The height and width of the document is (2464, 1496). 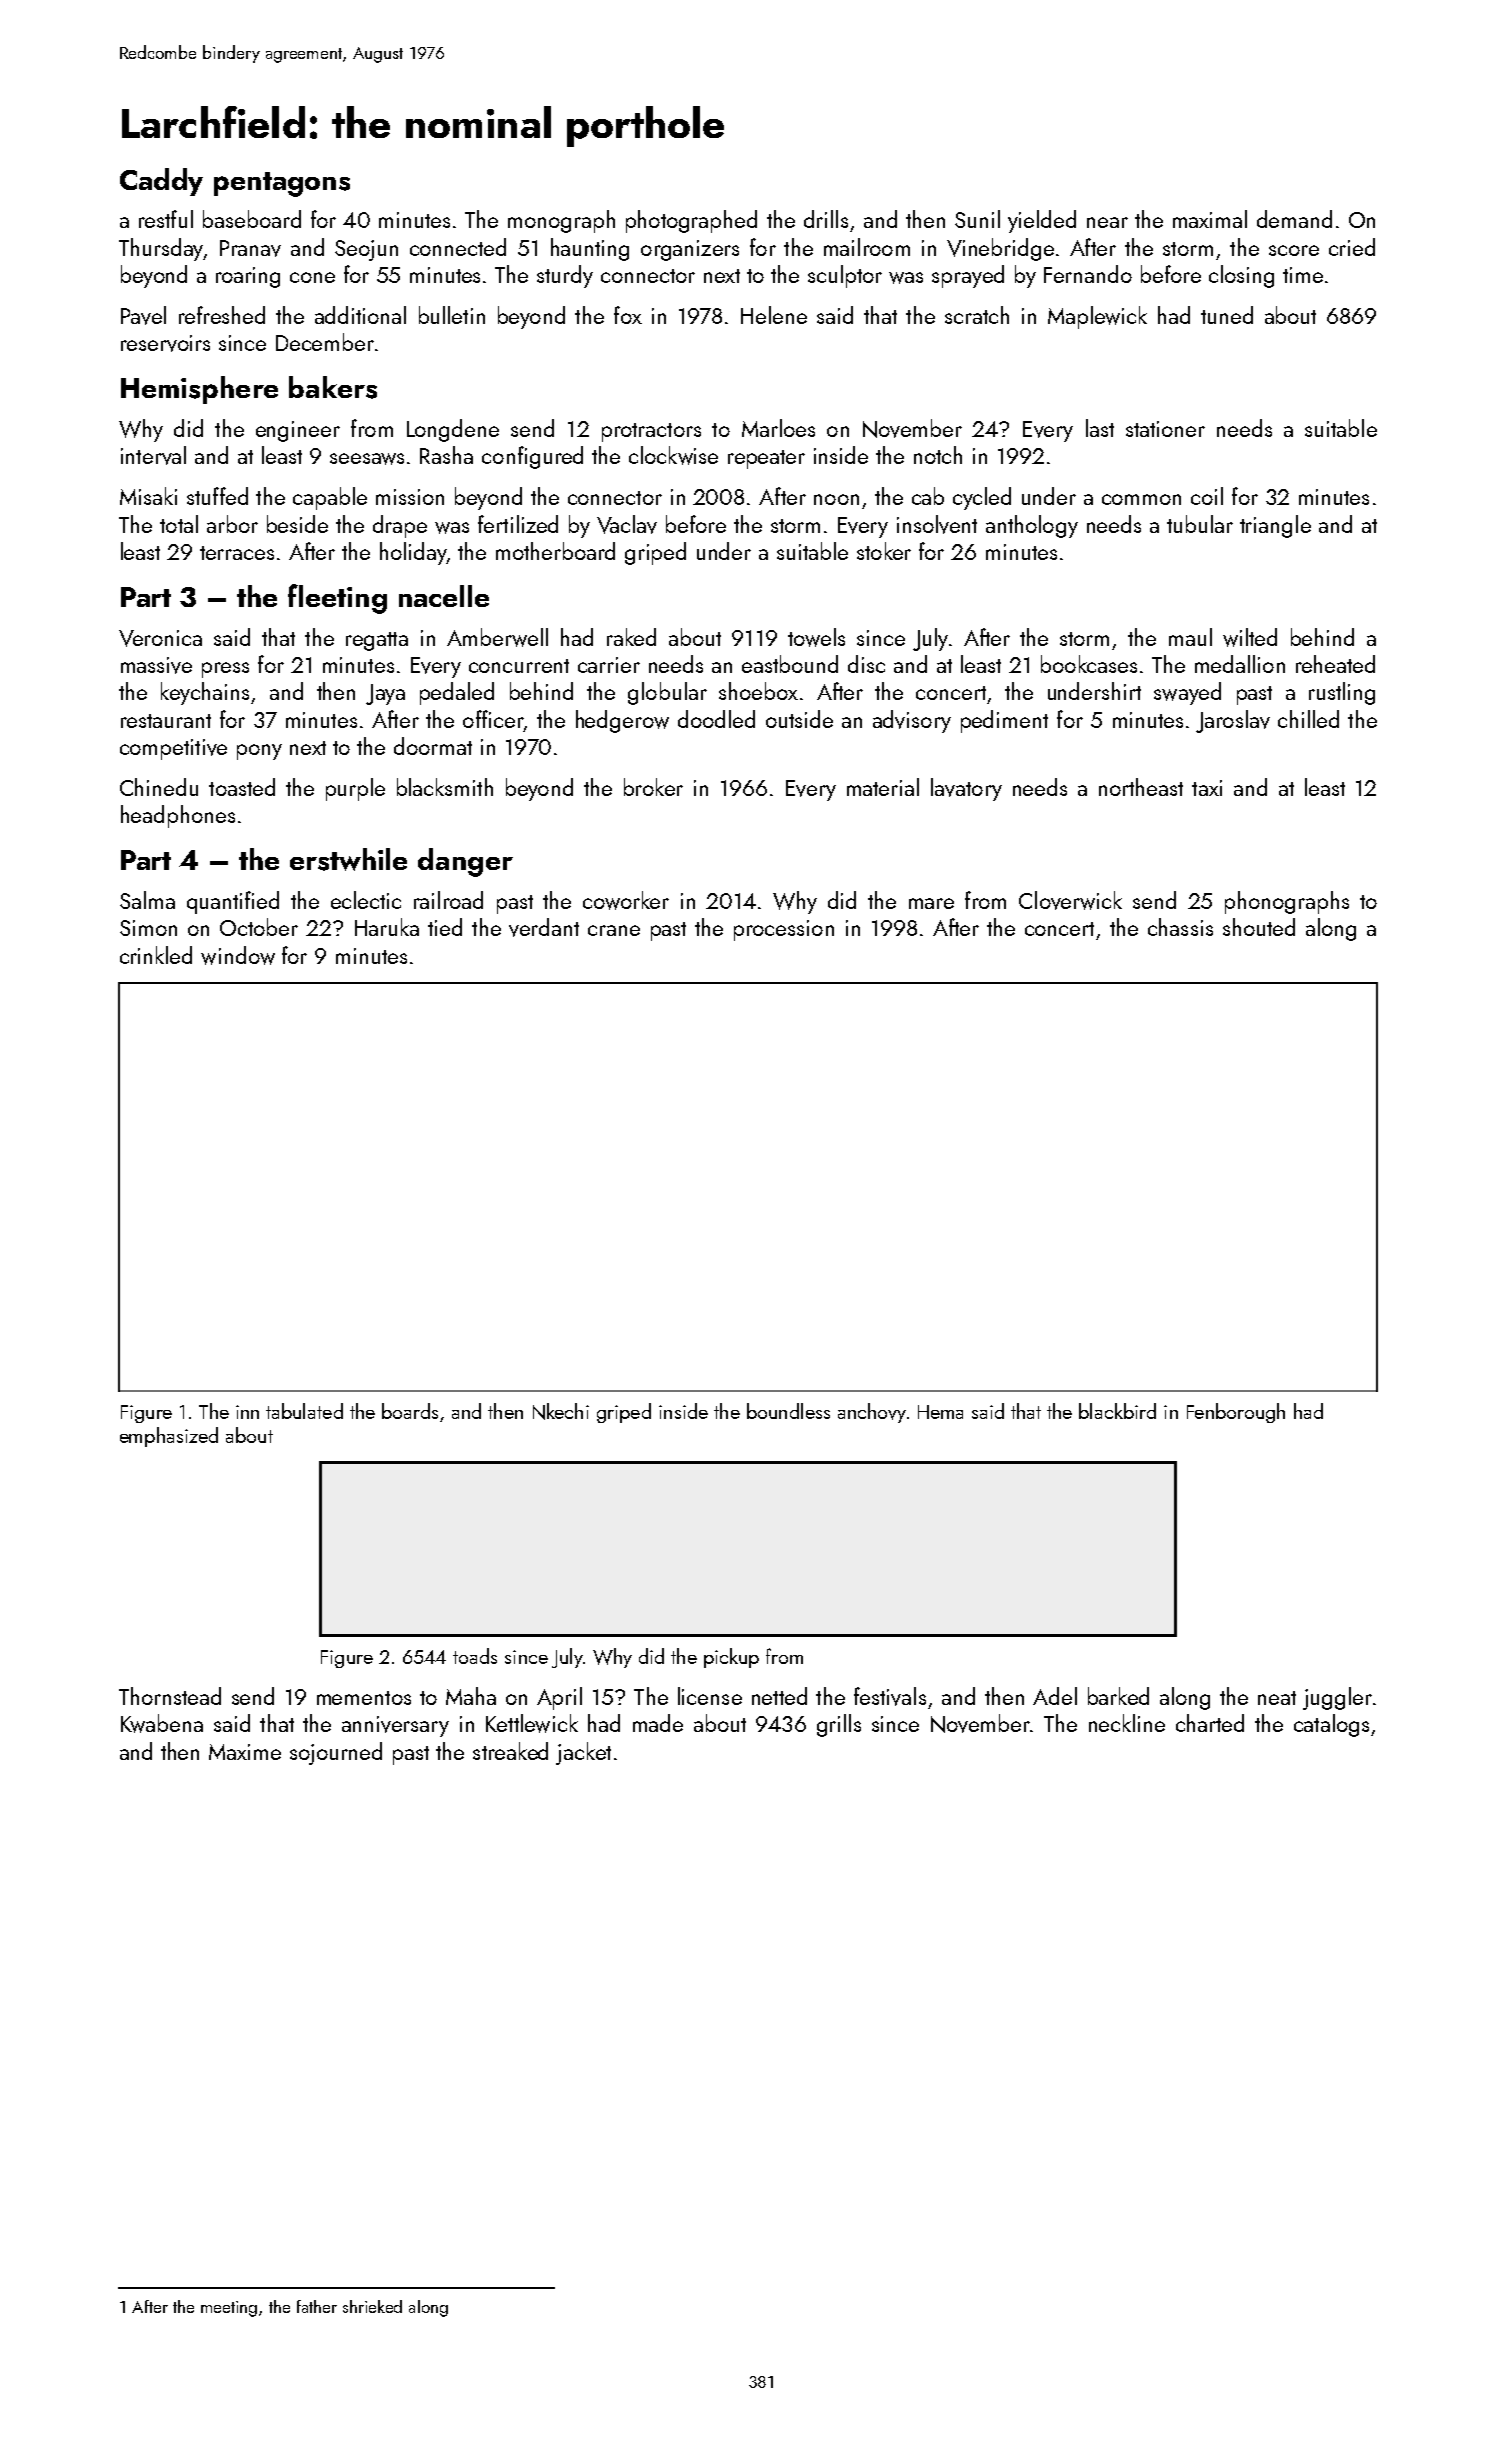 What do you see at coordinates (372, 2306) in the document?
I see `shrieked` at bounding box center [372, 2306].
